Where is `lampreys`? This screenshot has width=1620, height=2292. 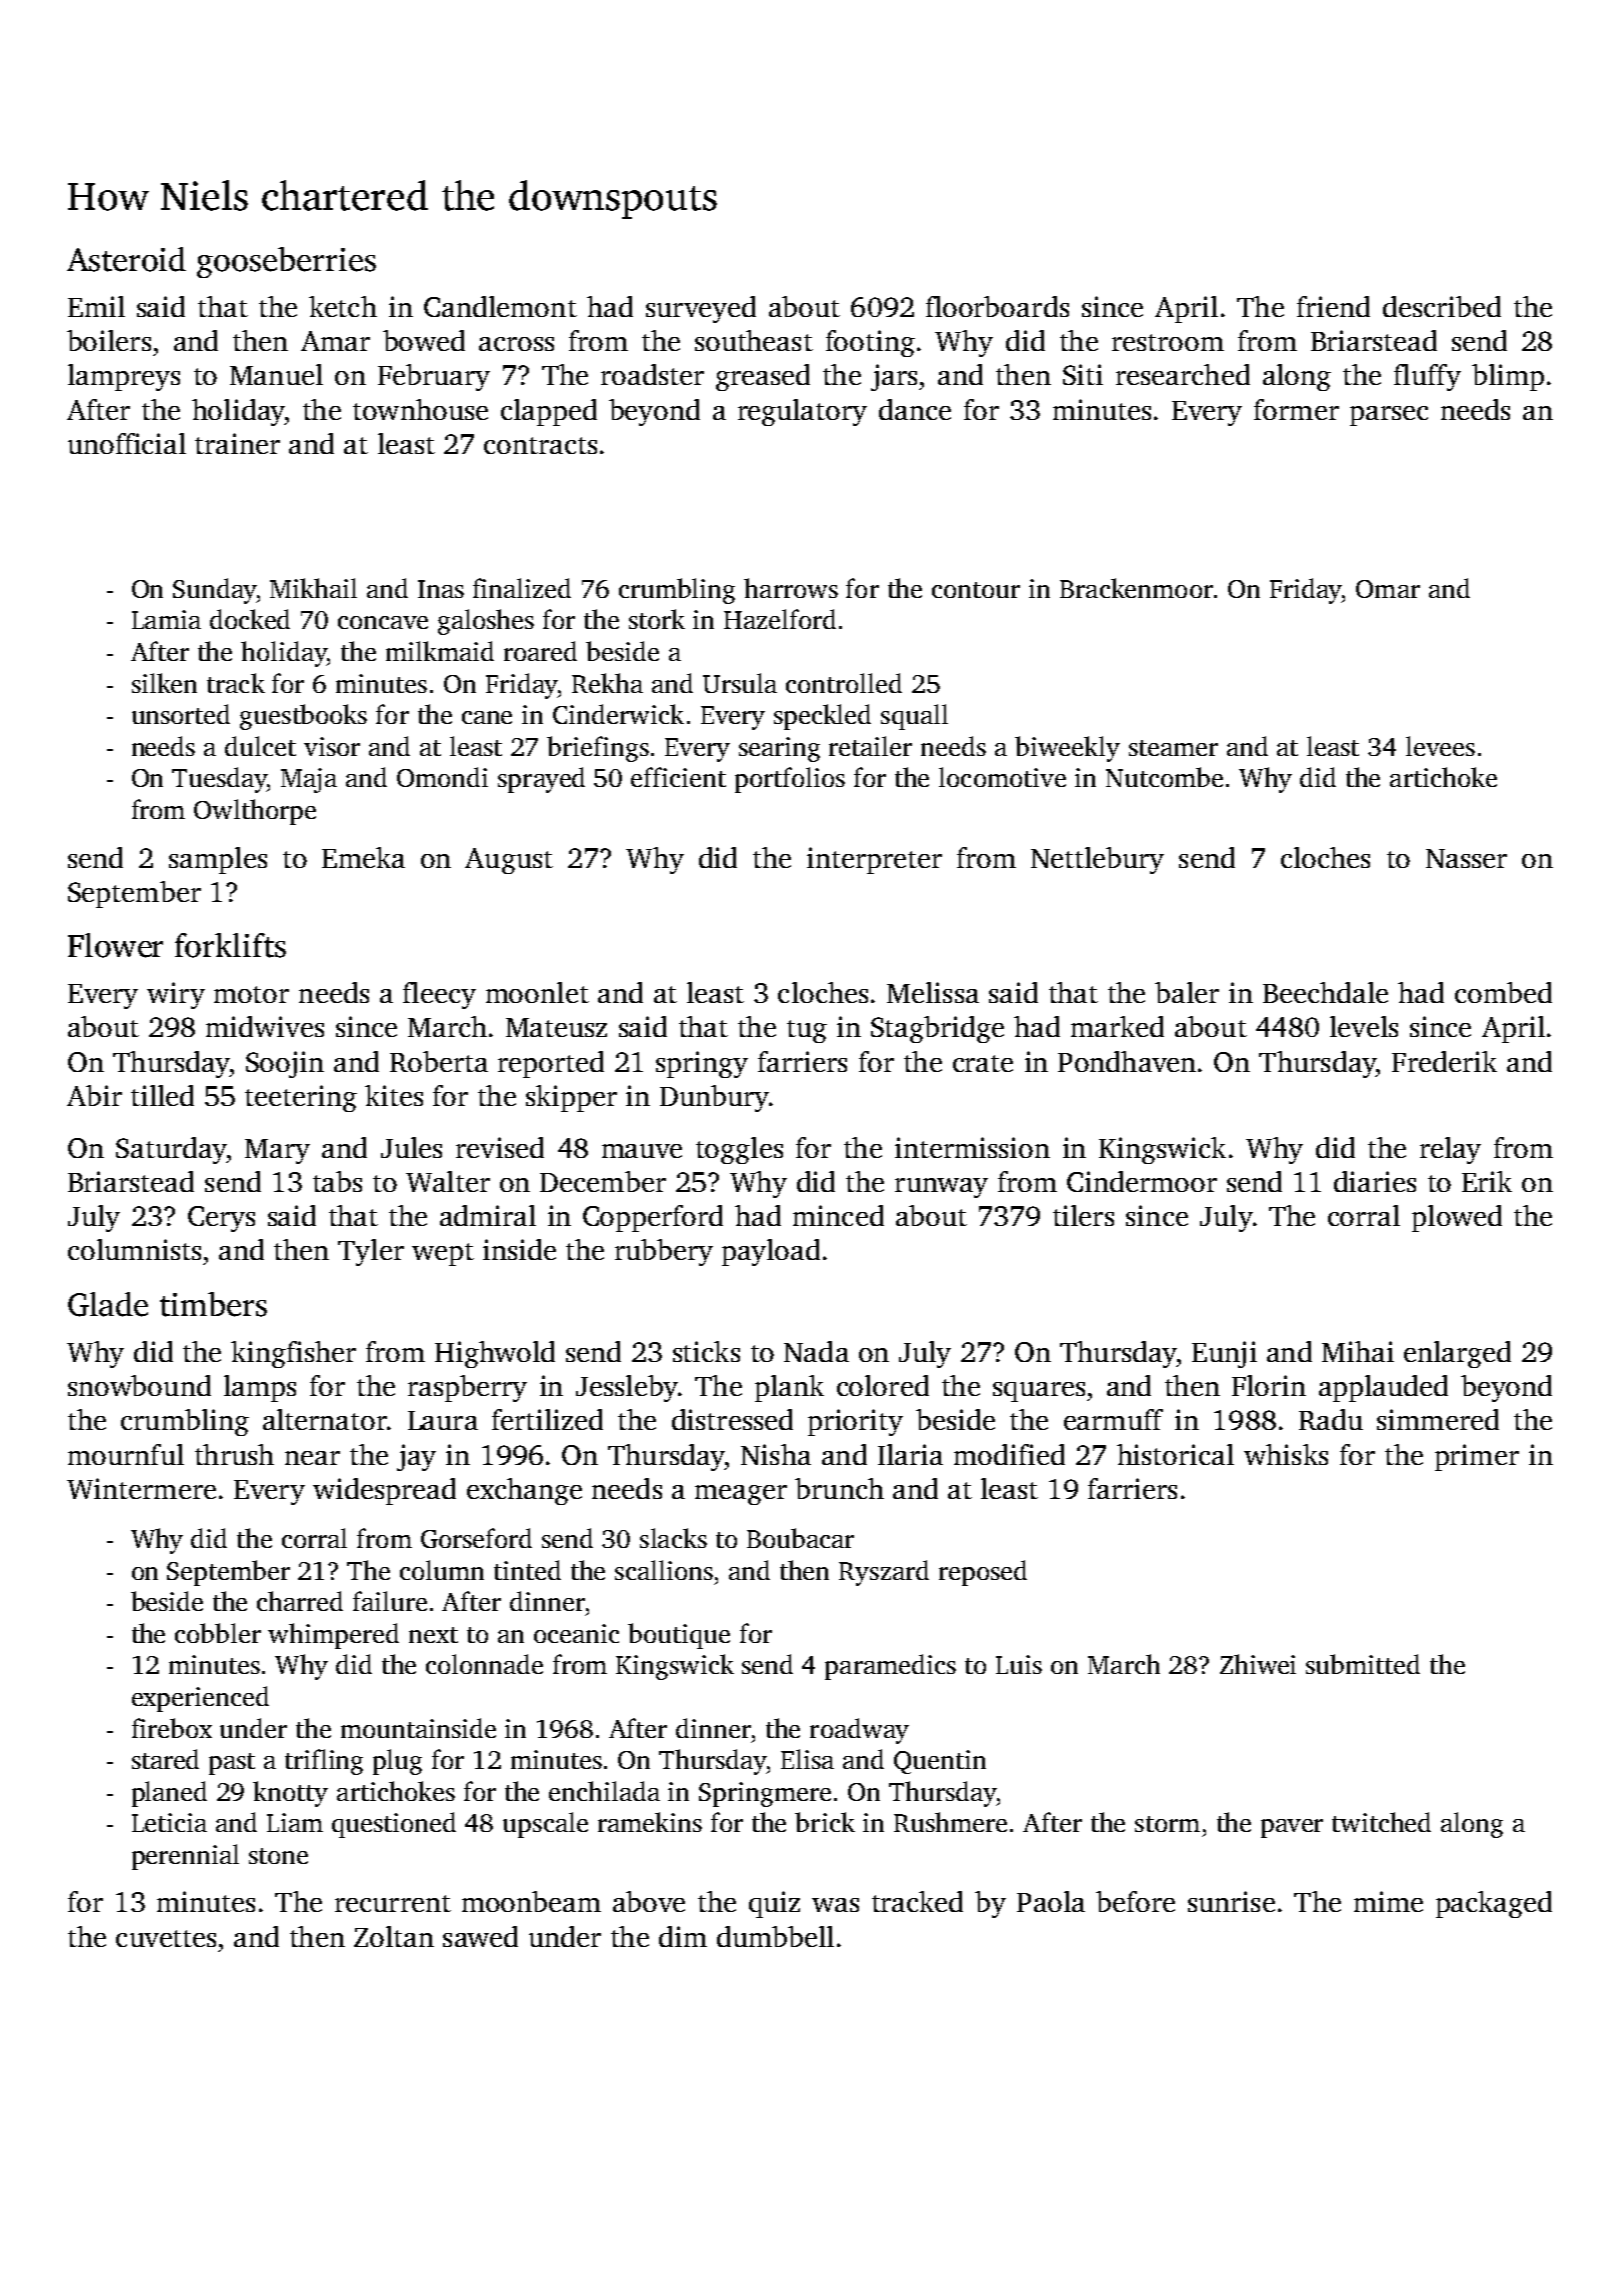
lampreys is located at coordinates (124, 377).
